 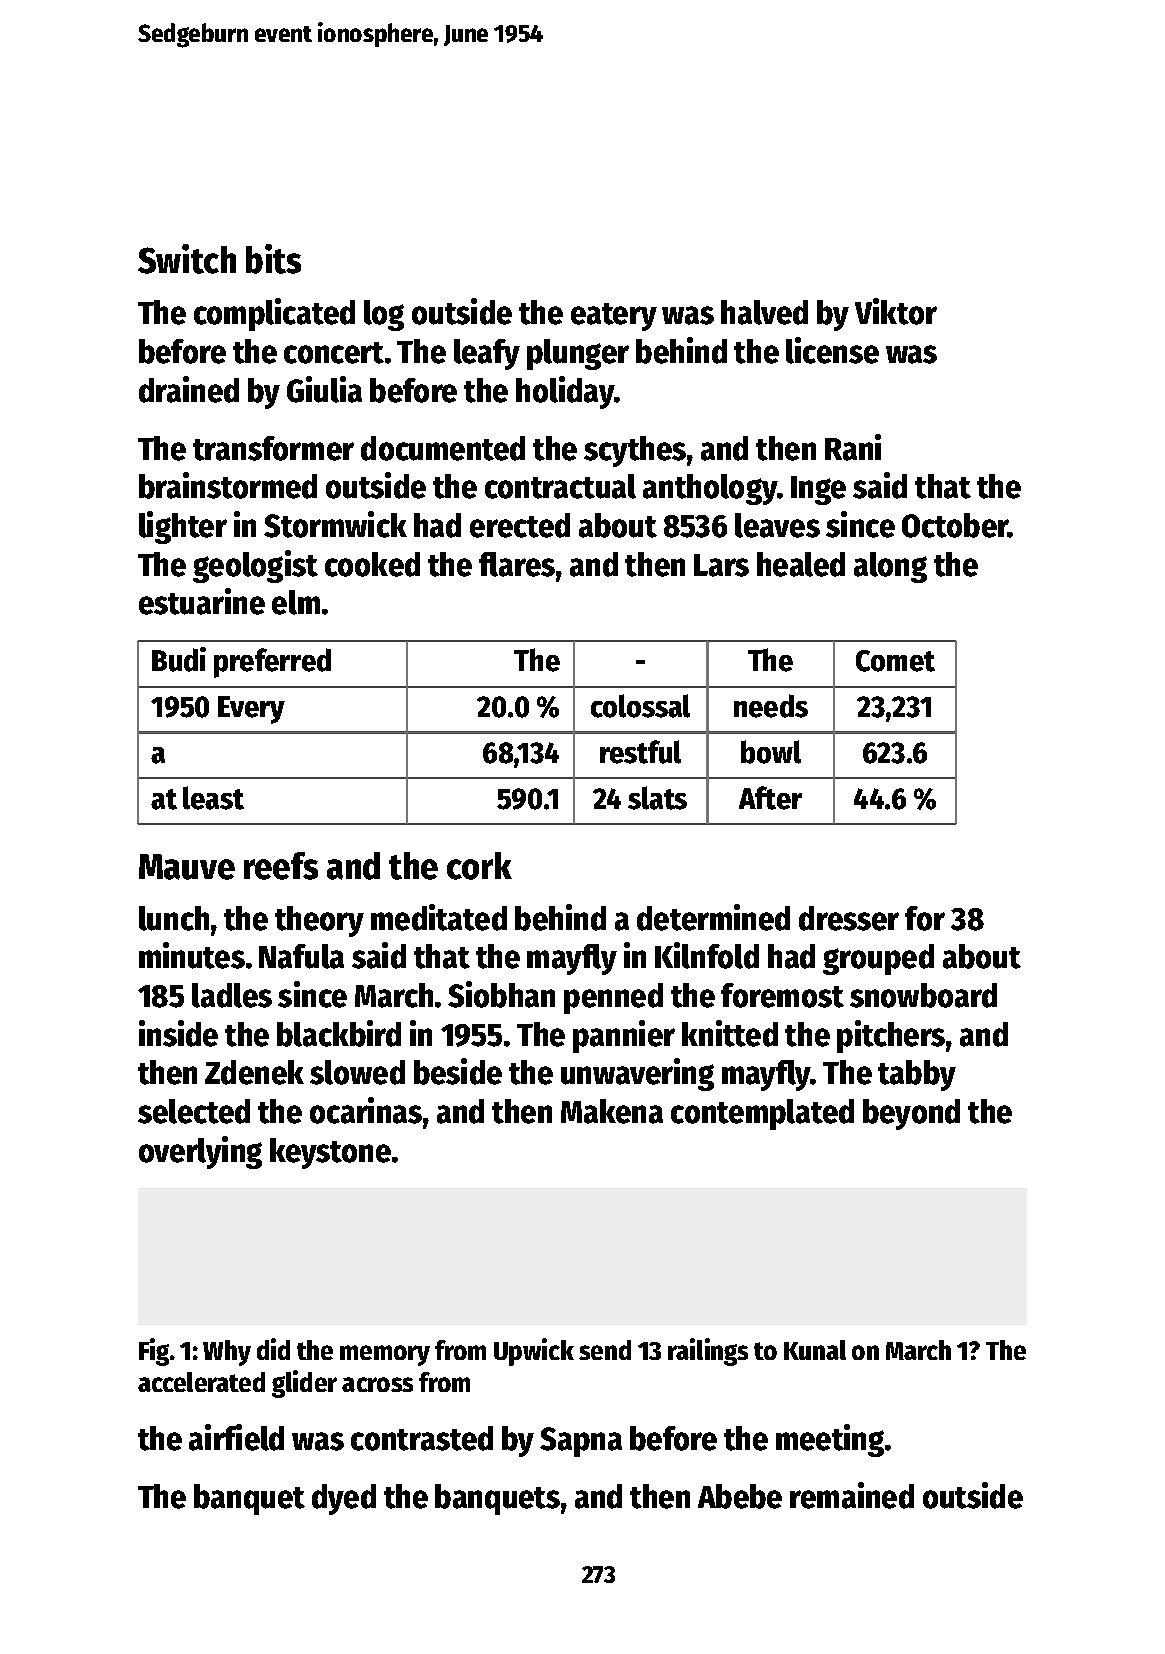 I want to click on anthology, so click(x=710, y=489).
